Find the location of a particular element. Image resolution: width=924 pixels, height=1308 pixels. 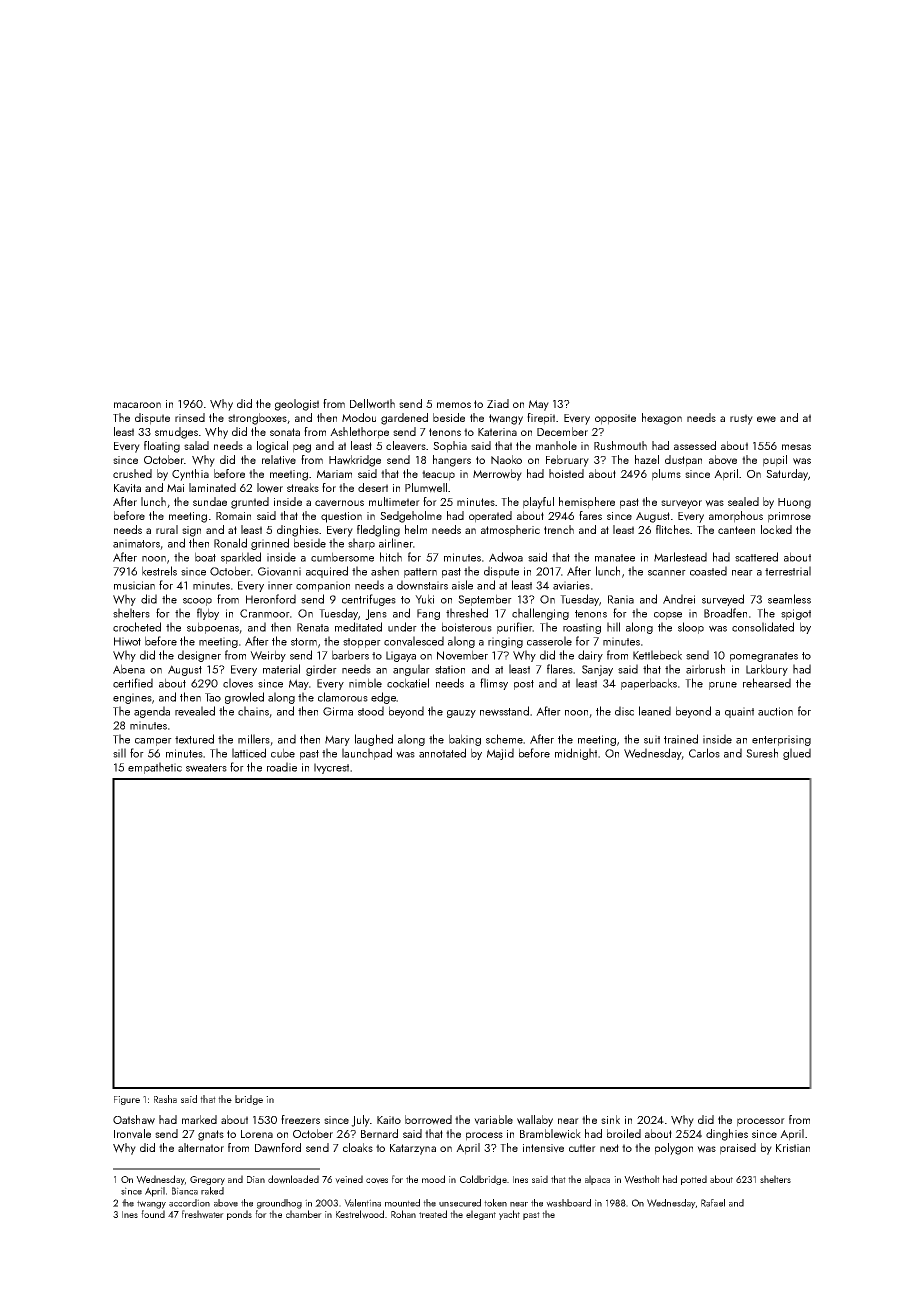

Kristian is located at coordinates (793, 1148).
